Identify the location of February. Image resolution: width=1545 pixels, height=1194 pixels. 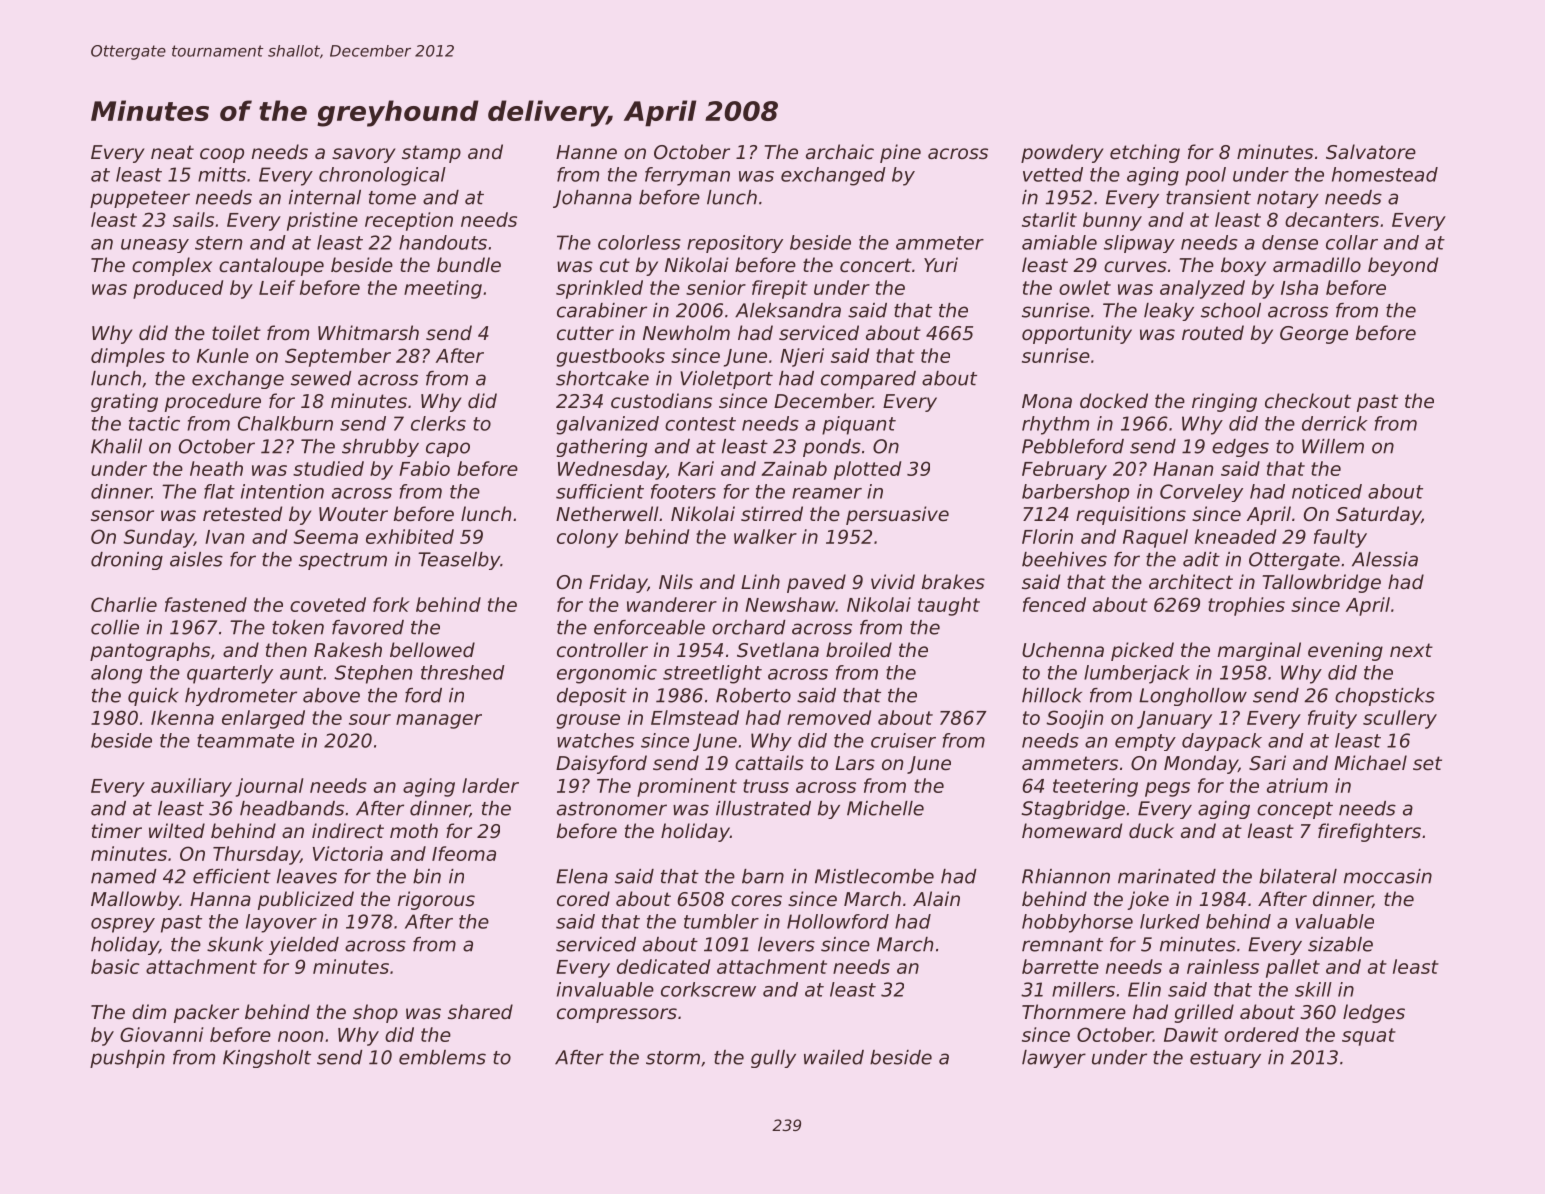
(1064, 470).
